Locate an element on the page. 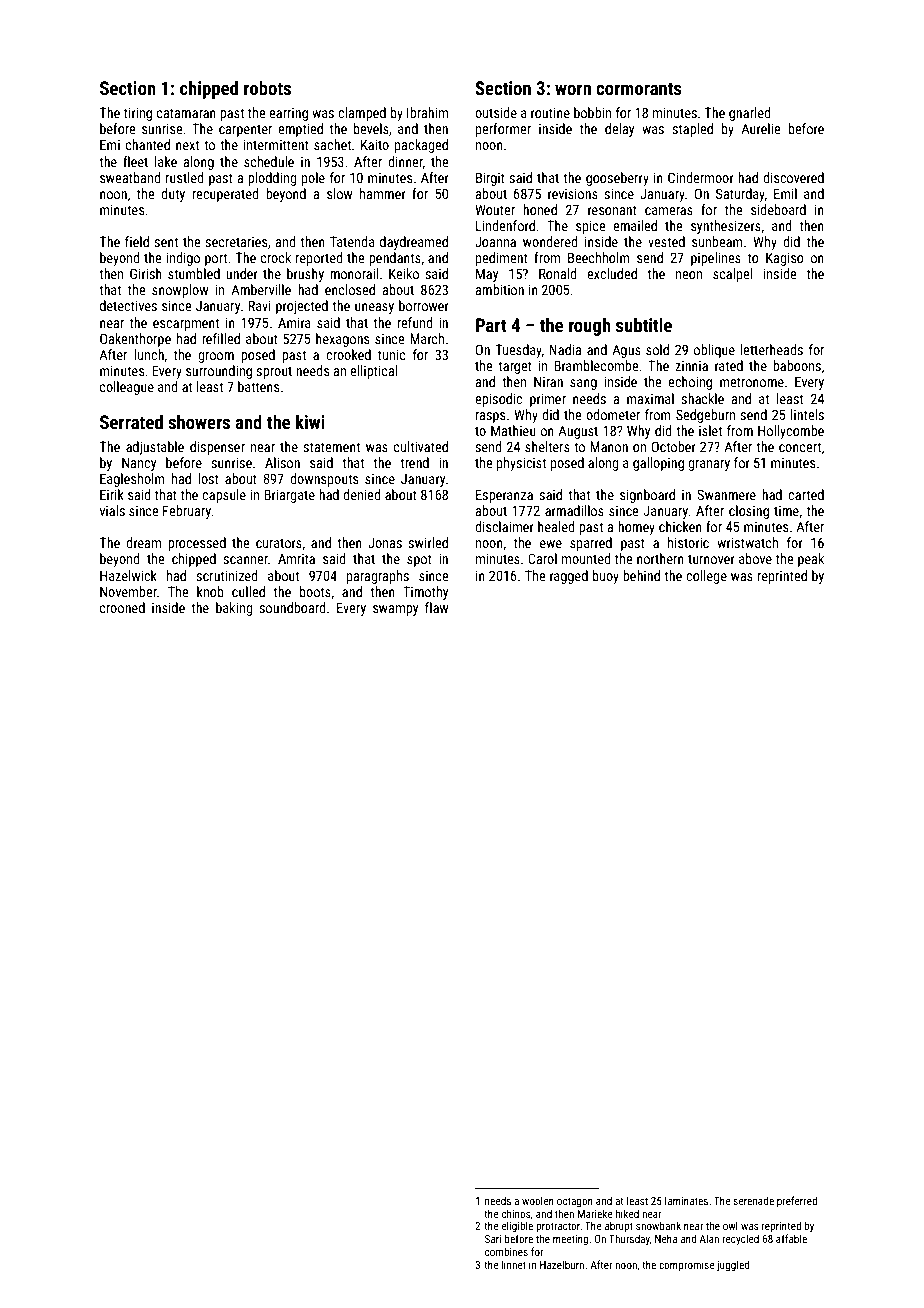 Image resolution: width=924 pixels, height=1308 pixels. Sari is located at coordinates (493, 1238).
